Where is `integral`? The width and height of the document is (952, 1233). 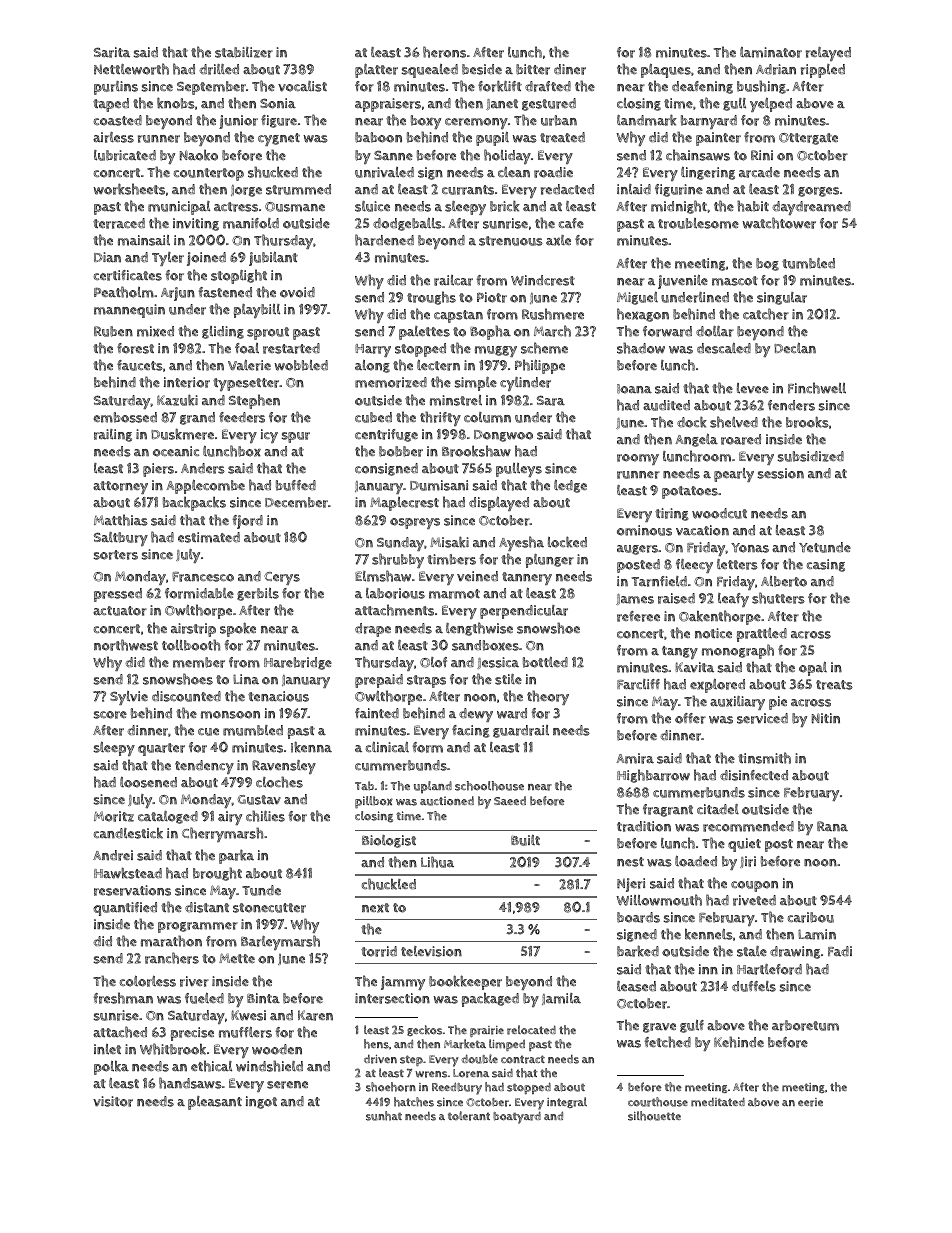 integral is located at coordinates (567, 1102).
